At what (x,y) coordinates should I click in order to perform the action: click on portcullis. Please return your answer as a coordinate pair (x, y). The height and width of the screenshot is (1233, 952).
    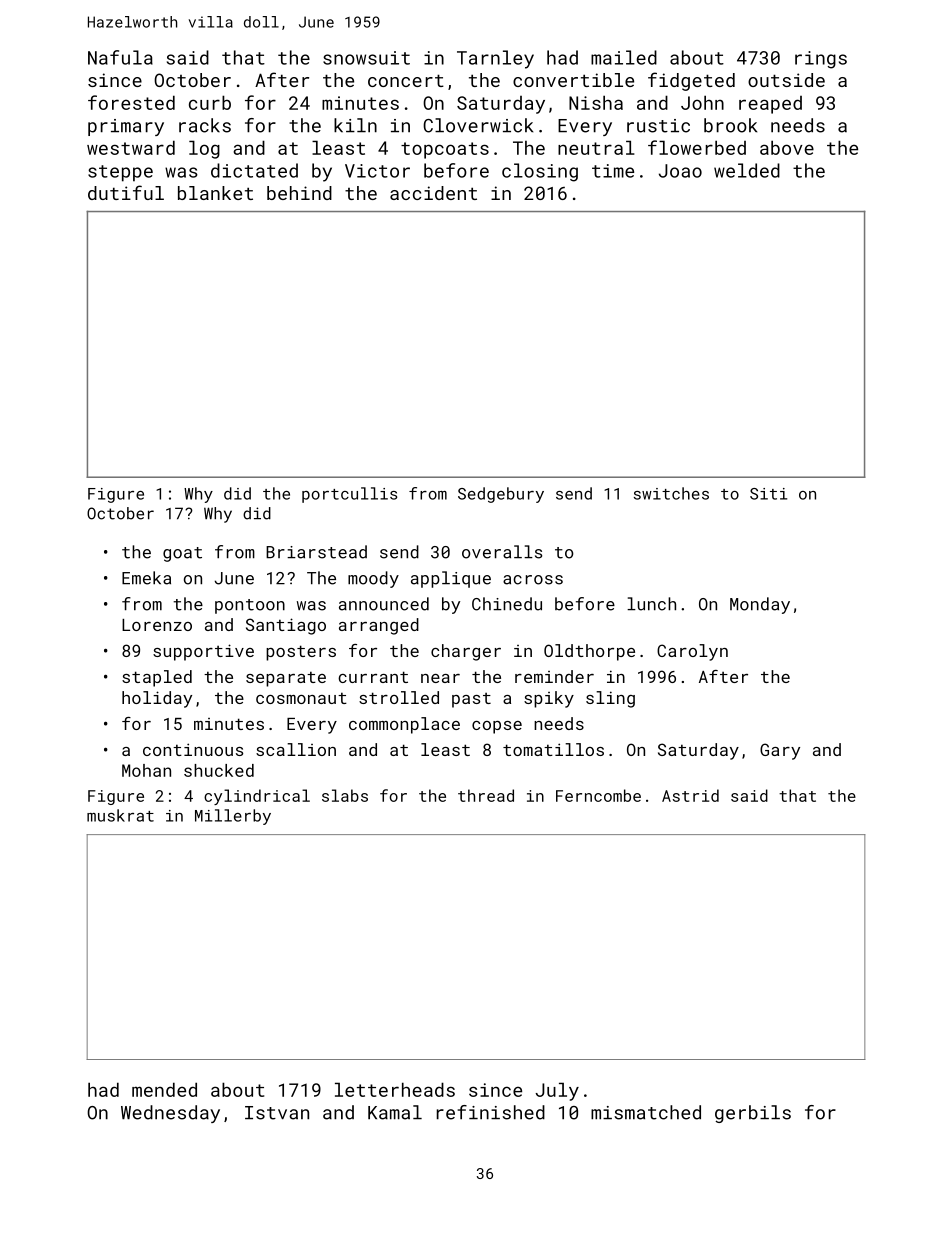
    Looking at the image, I should click on (349, 495).
